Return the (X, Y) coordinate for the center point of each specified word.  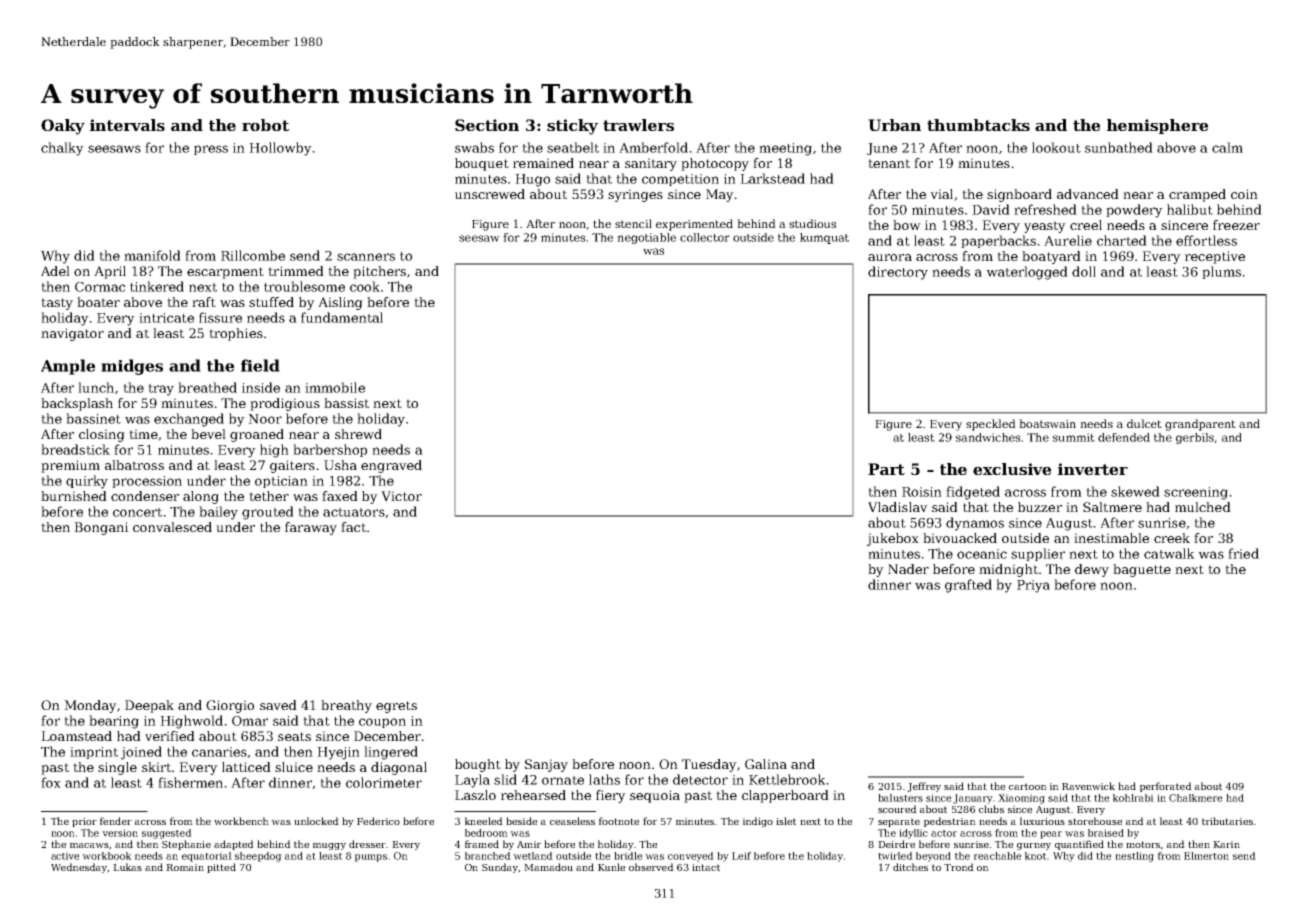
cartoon (1028, 786)
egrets (396, 707)
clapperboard (785, 796)
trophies (236, 334)
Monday (90, 706)
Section (487, 125)
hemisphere (1157, 126)
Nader (908, 569)
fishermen (190, 782)
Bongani (101, 528)
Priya (1033, 586)
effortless (1206, 240)
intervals (127, 125)
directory (898, 273)
